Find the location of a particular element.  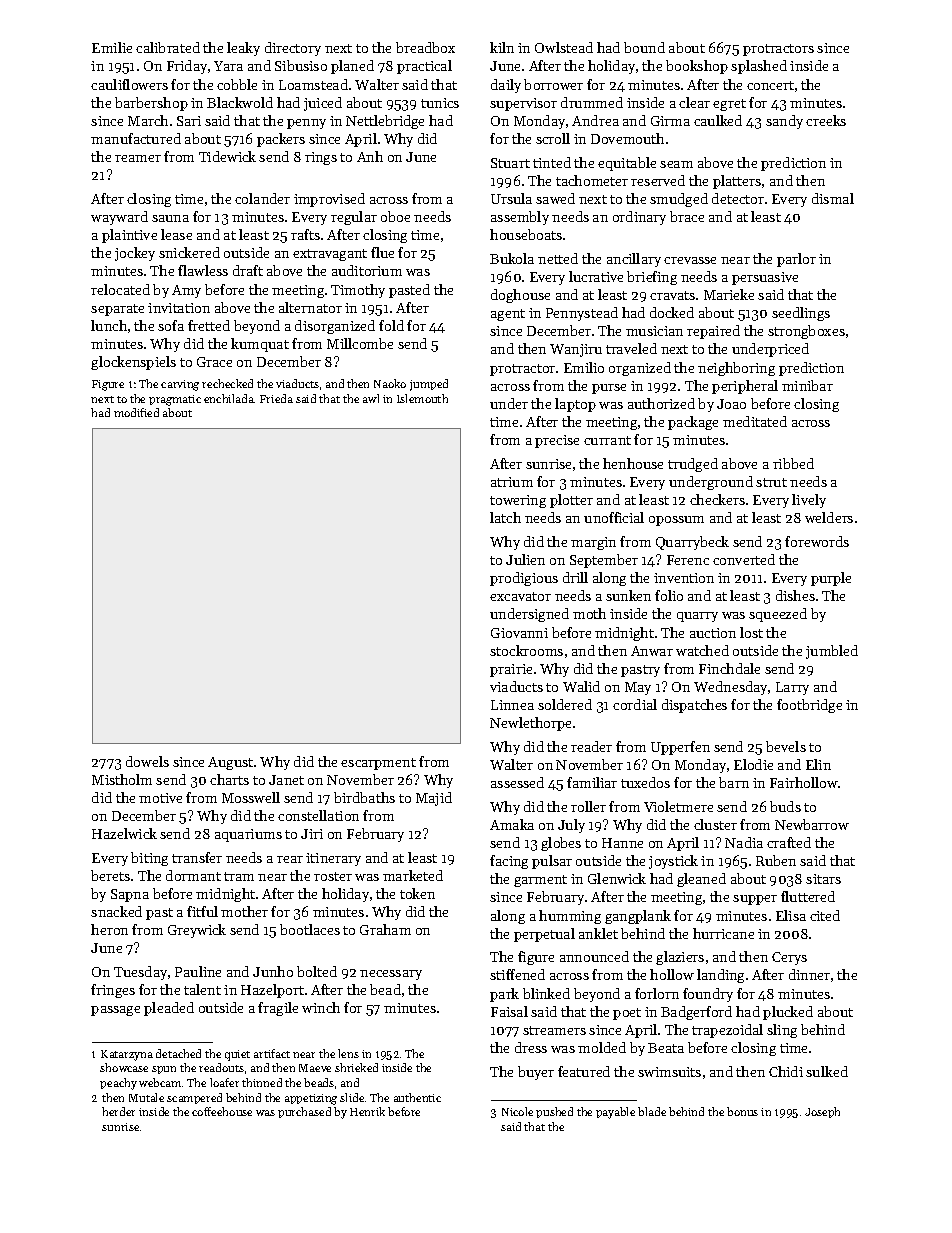

excavator is located at coordinates (520, 596).
